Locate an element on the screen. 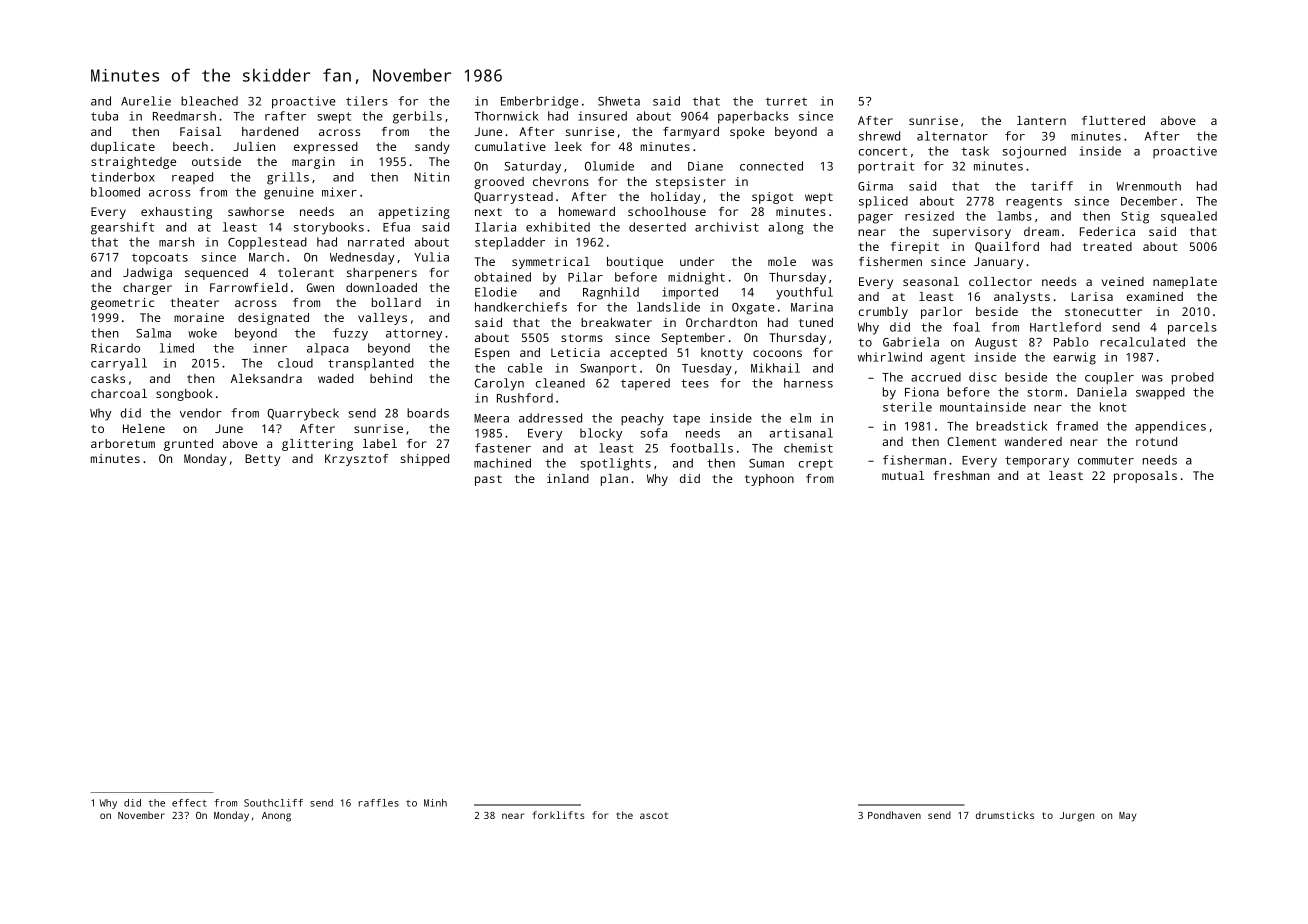 This screenshot has width=1308, height=924. sojourned is located at coordinates (1034, 152).
